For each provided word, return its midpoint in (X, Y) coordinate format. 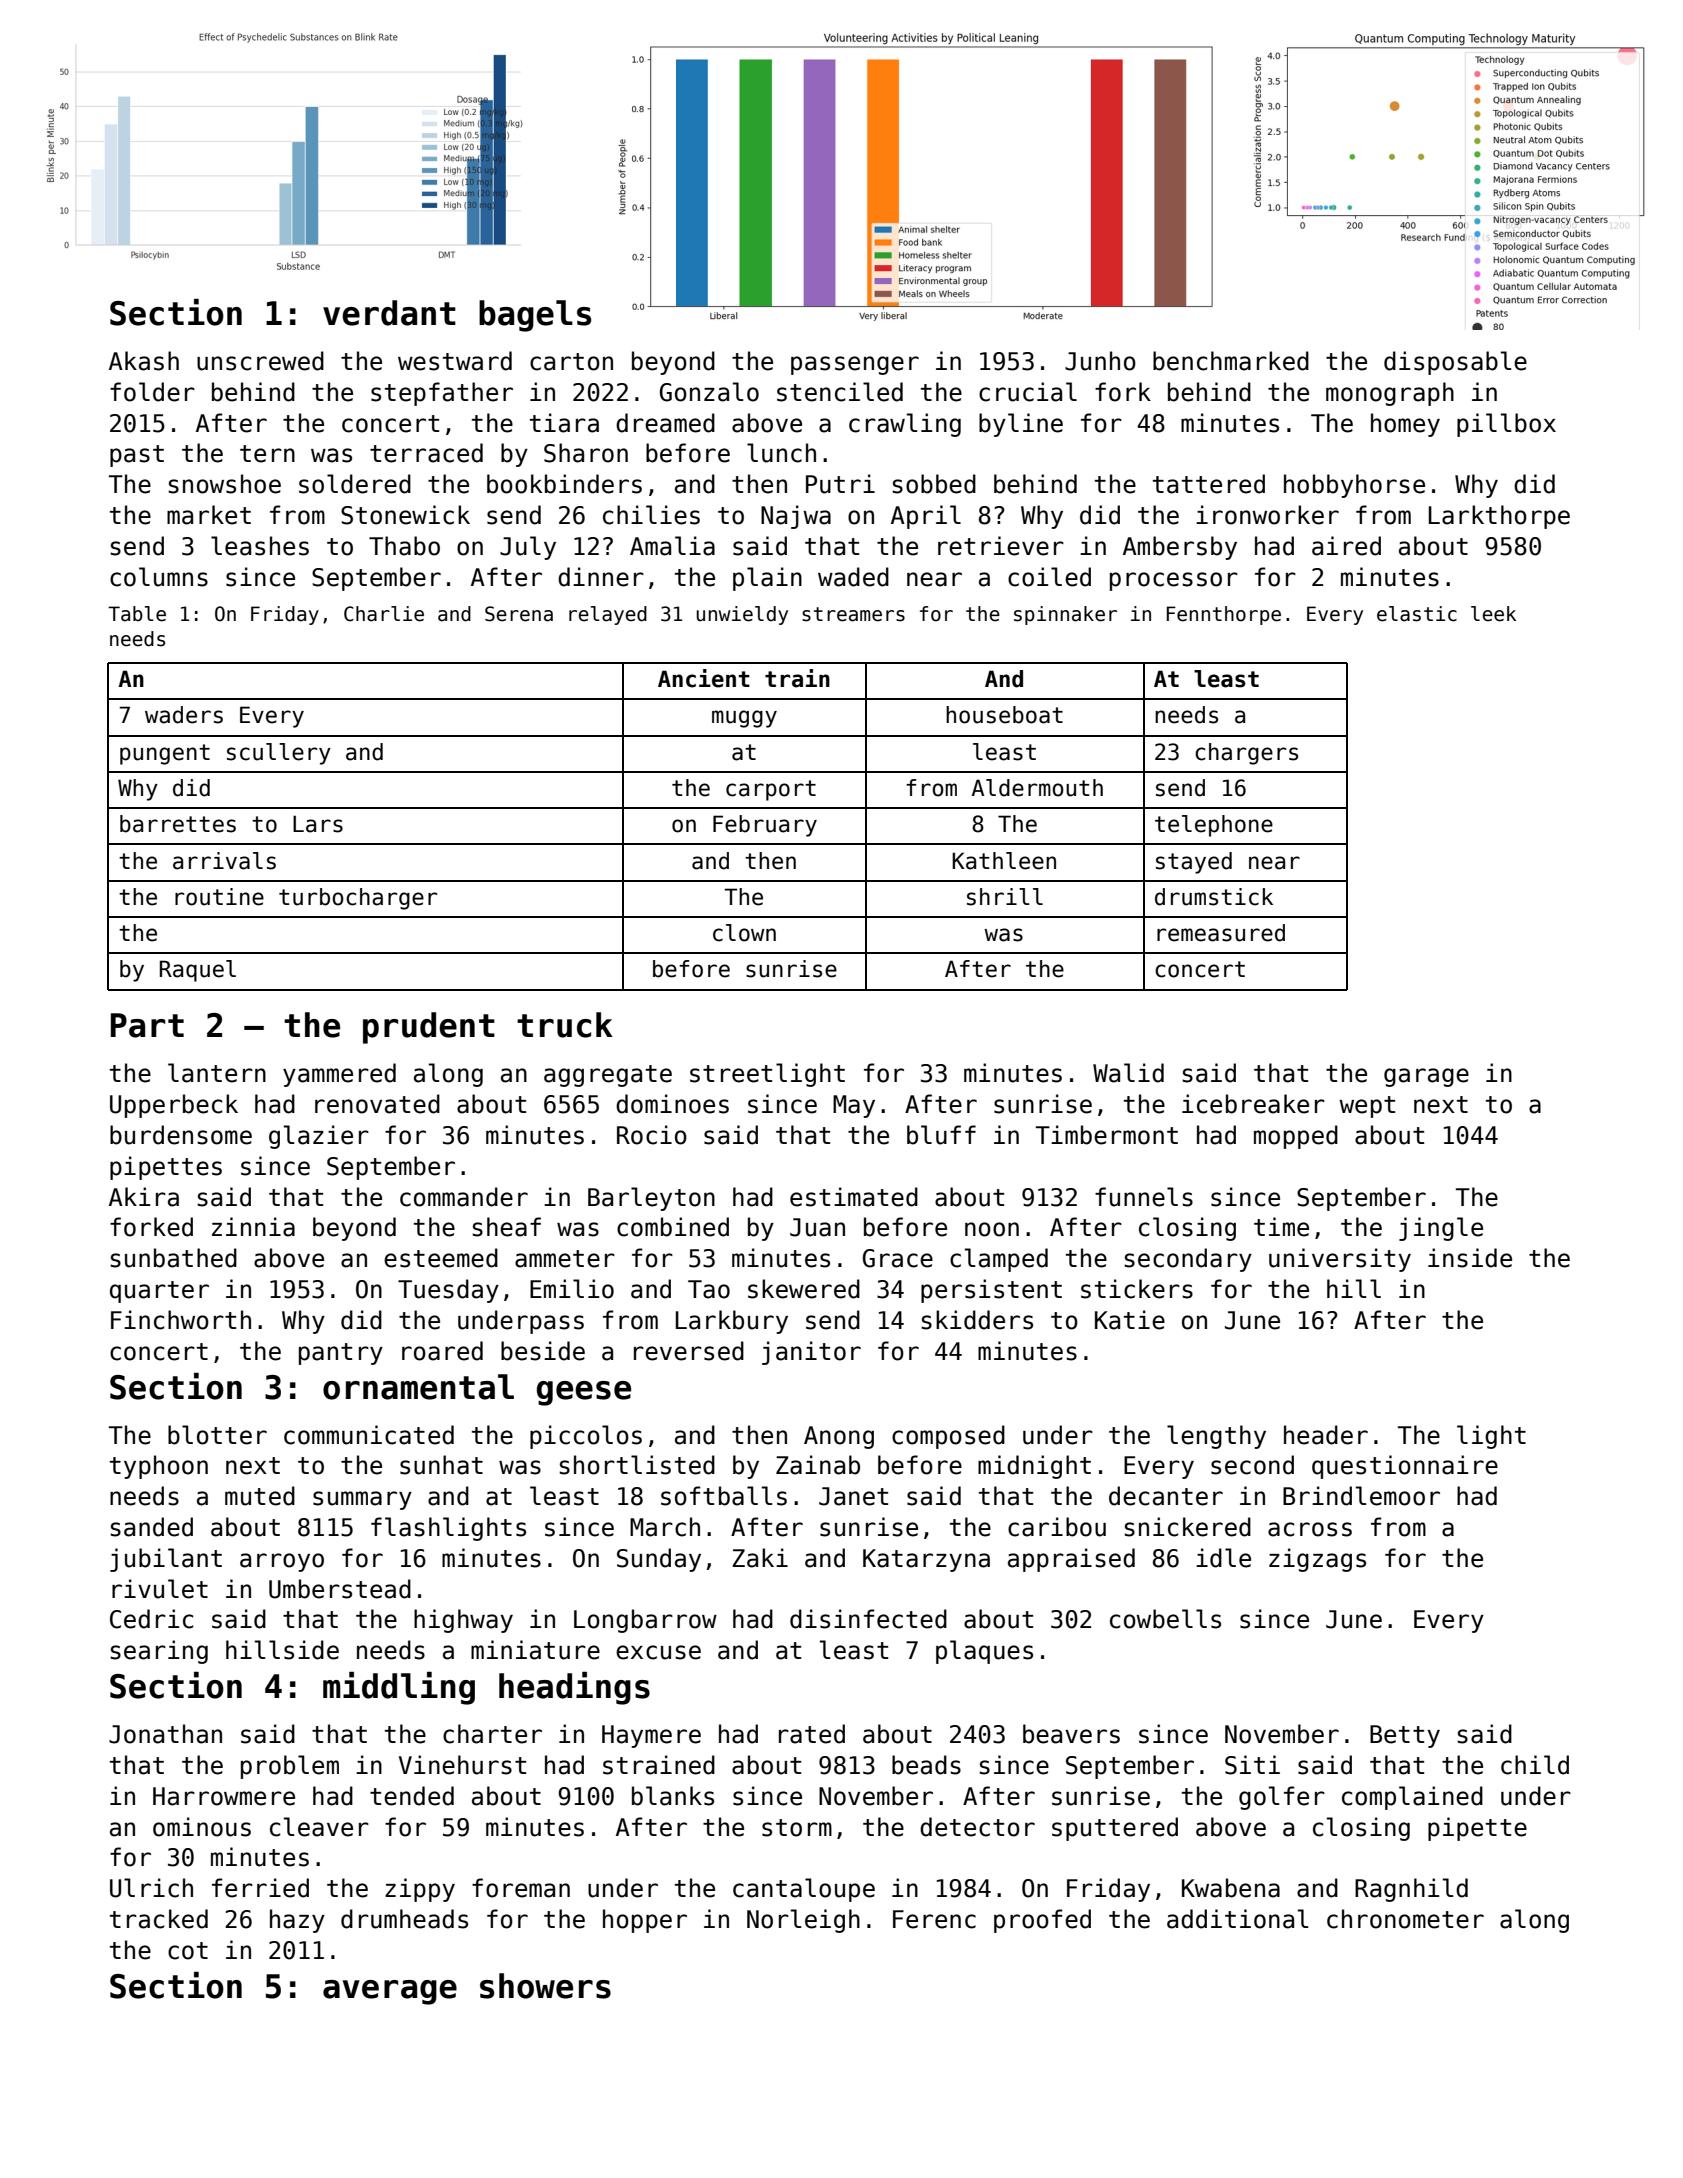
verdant (389, 313)
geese (584, 1393)
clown (744, 933)
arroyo (282, 1562)
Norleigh (803, 1921)
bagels (535, 316)
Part (147, 1025)
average (390, 1992)
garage (1426, 1077)
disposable (1455, 363)
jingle (1441, 1229)
